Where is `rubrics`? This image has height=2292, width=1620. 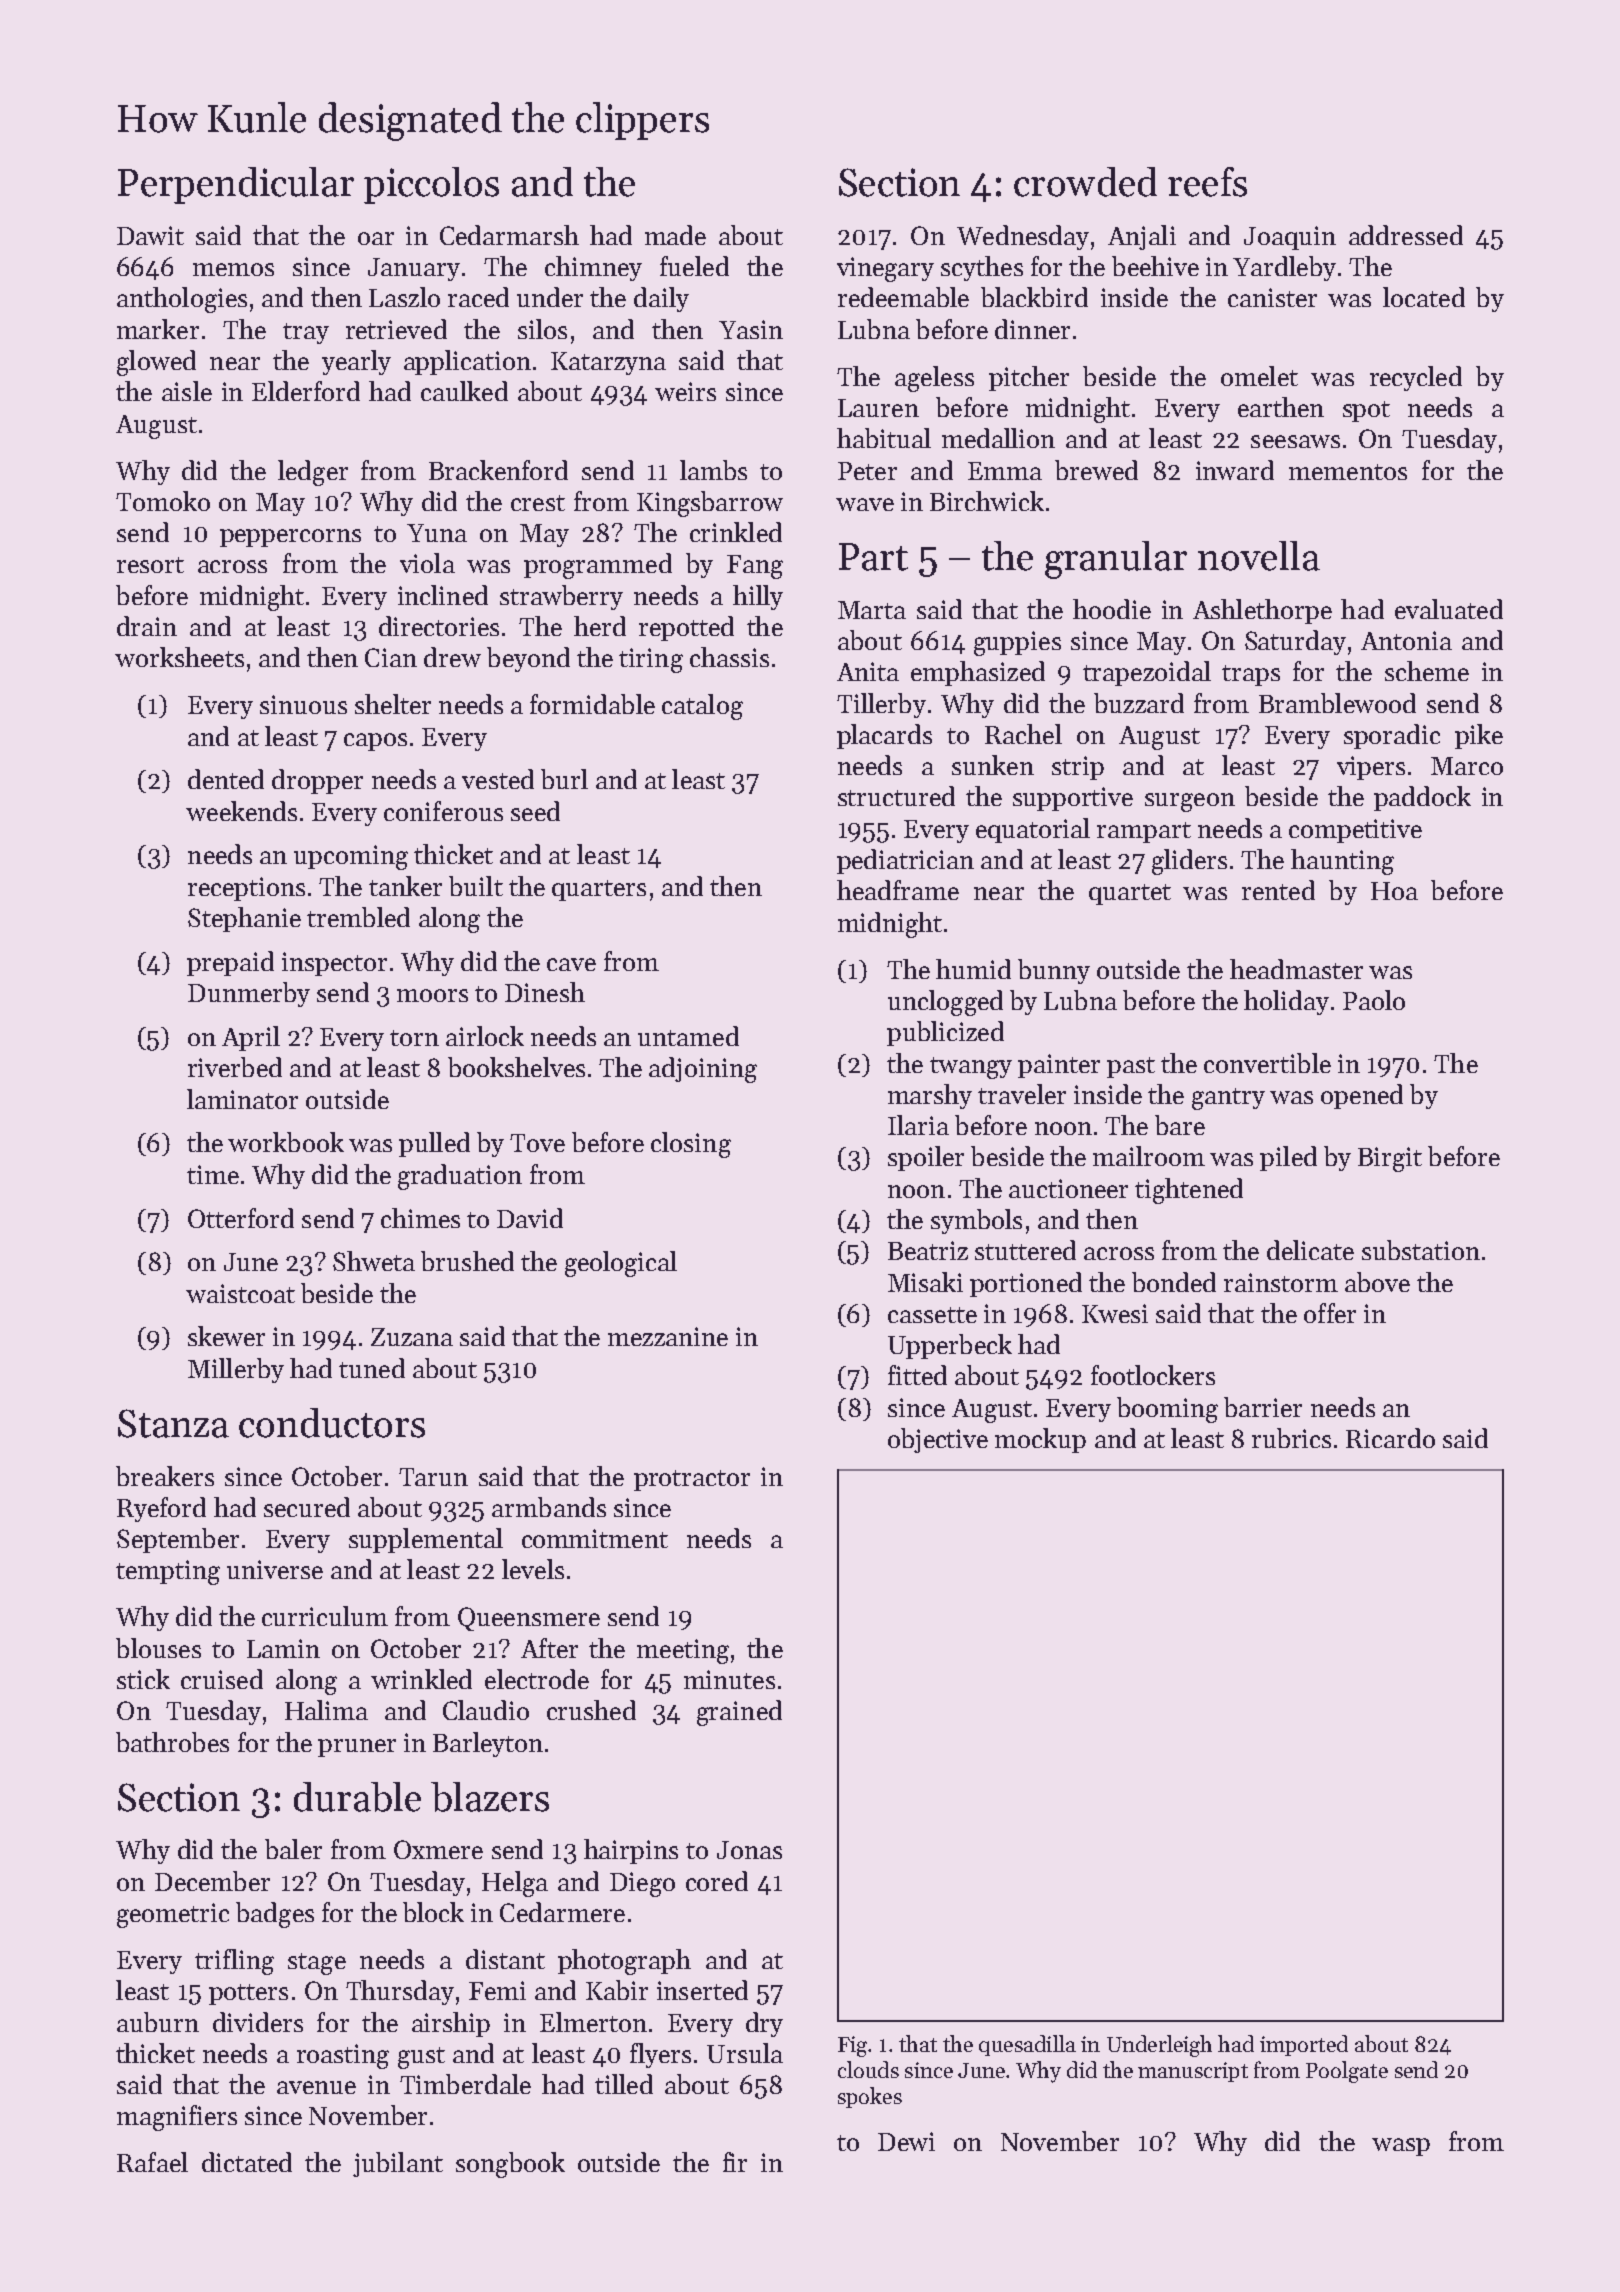
rubrics is located at coordinates (1291, 1438).
